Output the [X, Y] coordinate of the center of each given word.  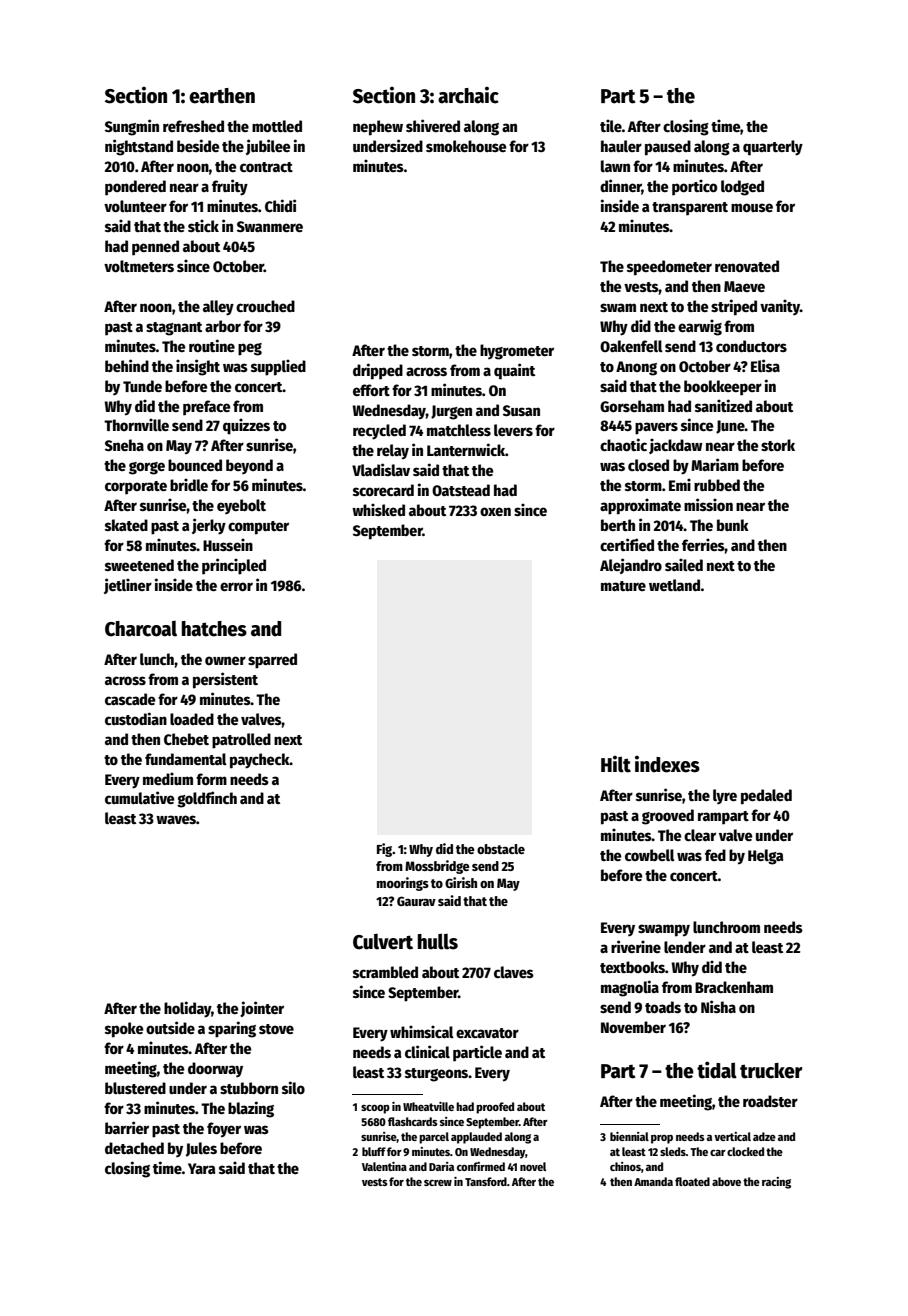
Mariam [715, 464]
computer [258, 528]
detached [134, 1148]
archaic [468, 95]
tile [611, 125]
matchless [459, 430]
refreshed [193, 126]
